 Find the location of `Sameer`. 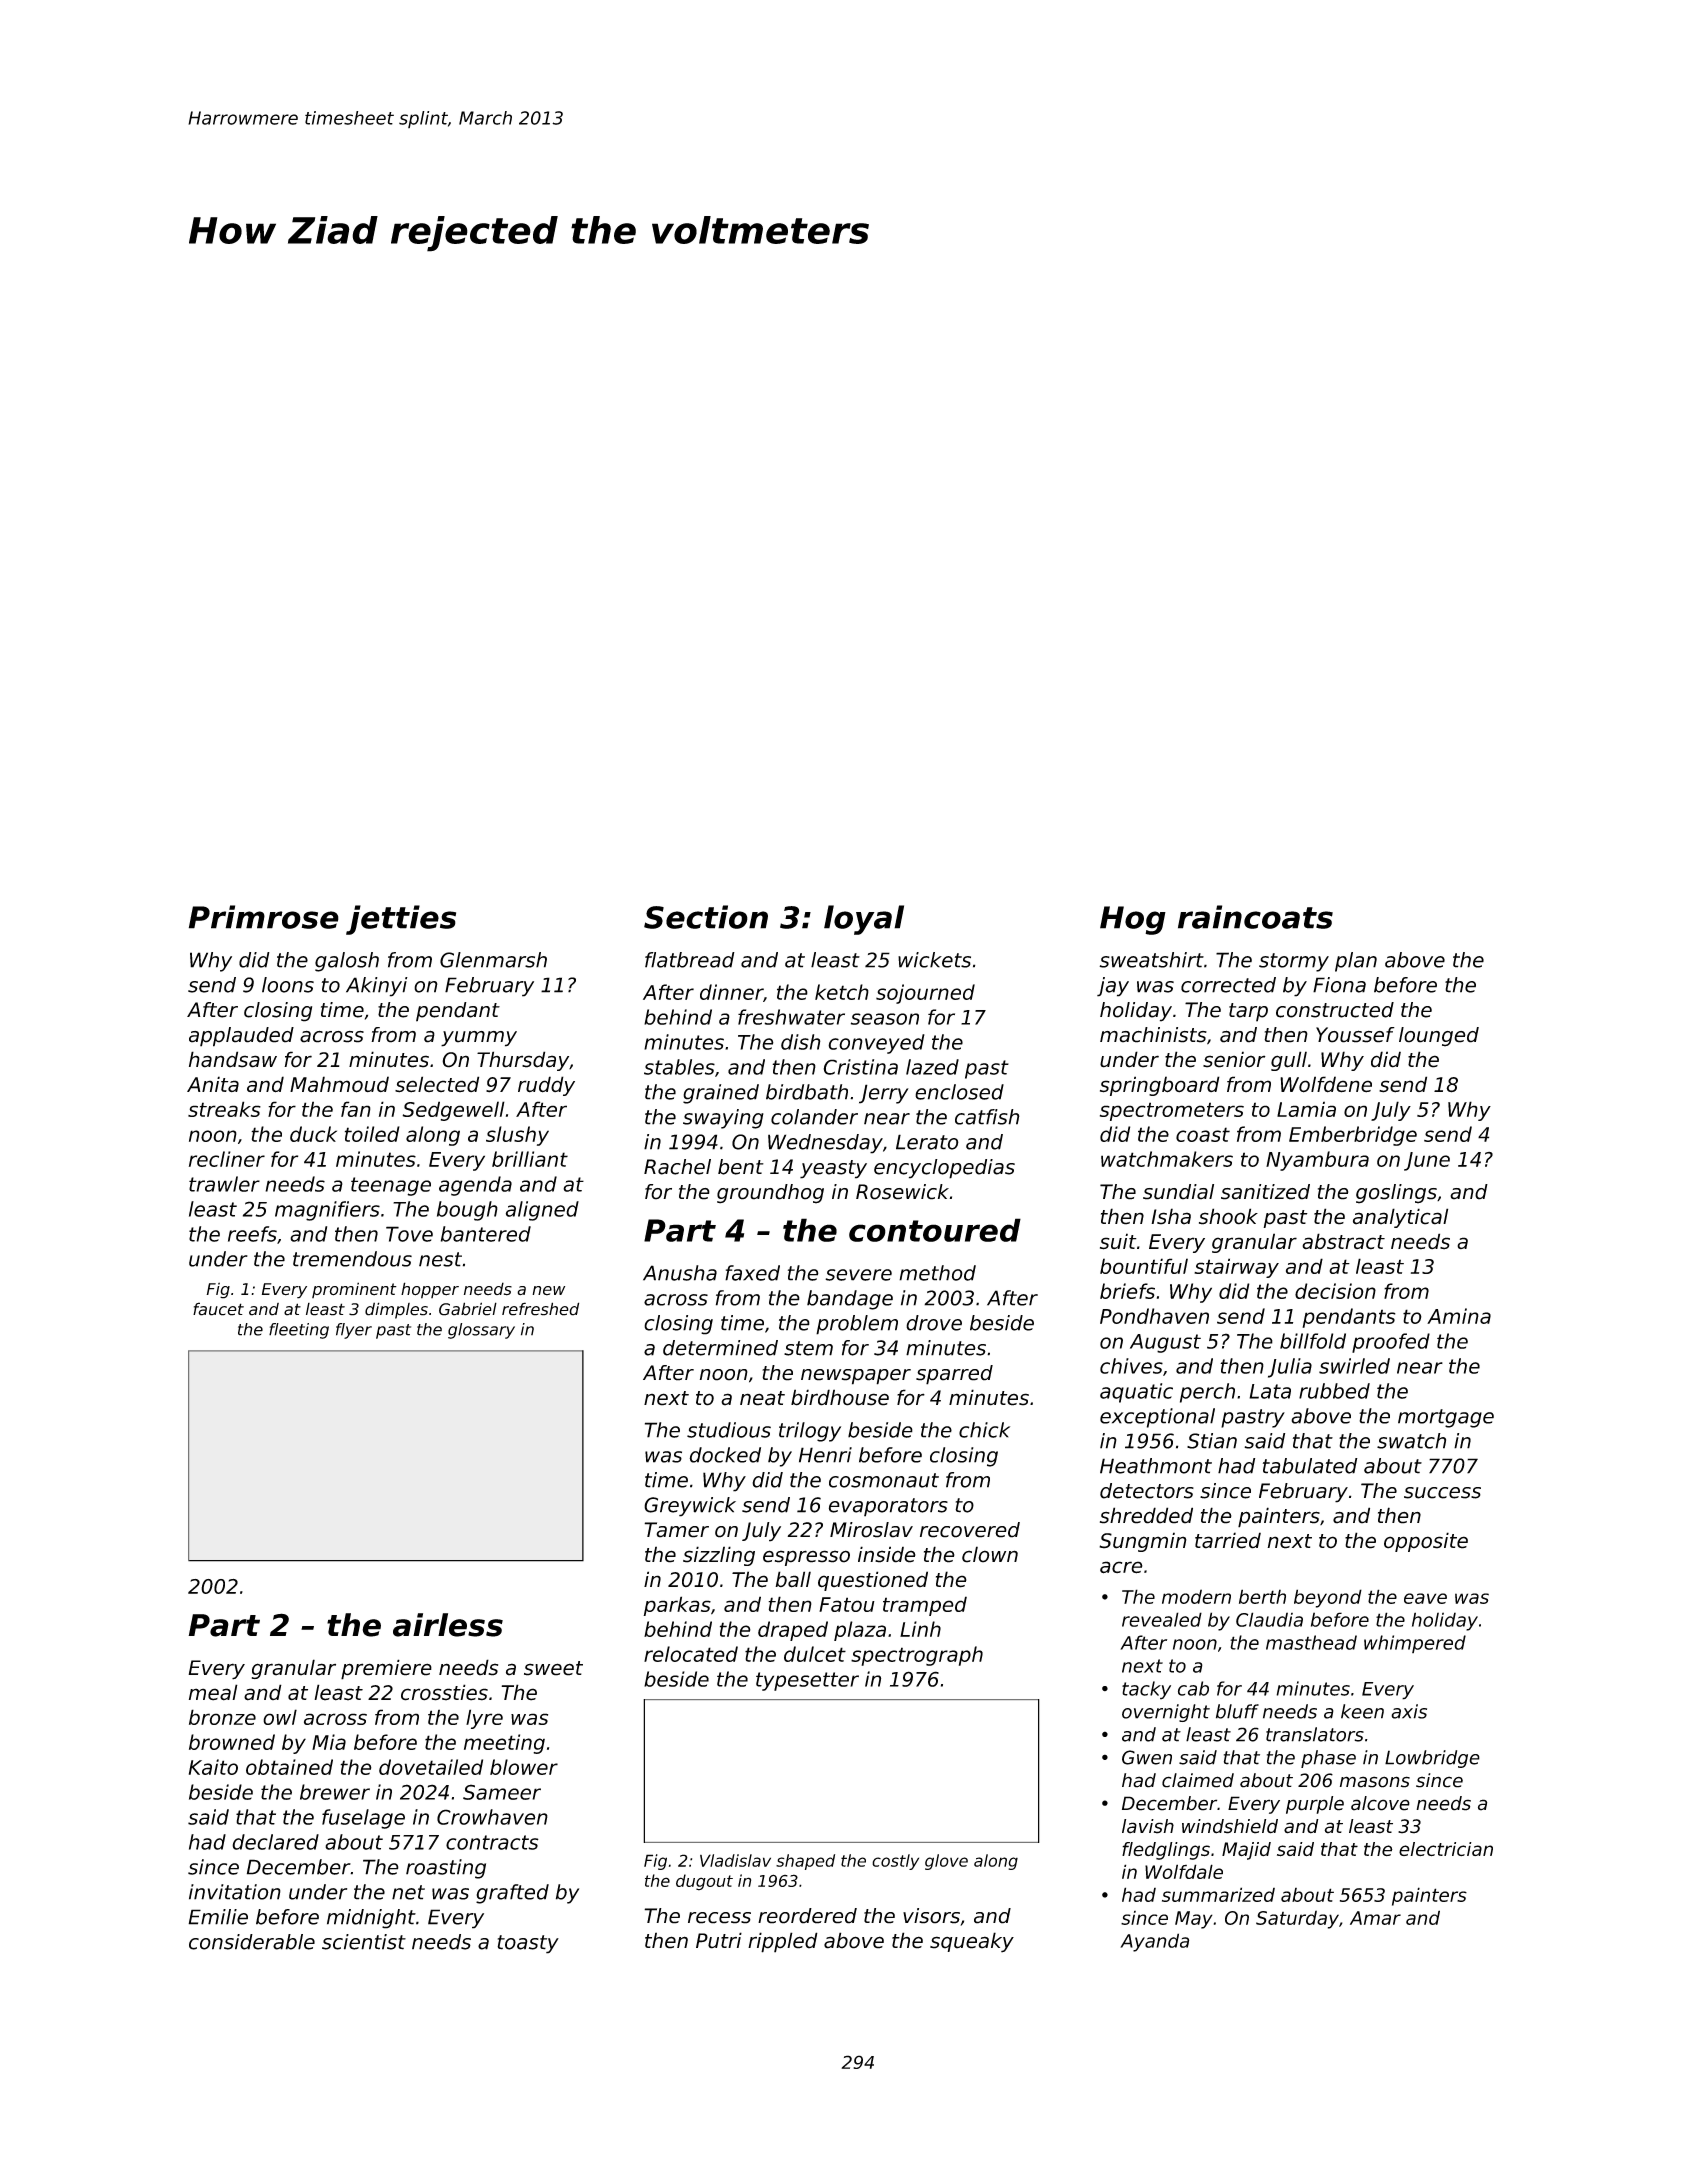

Sameer is located at coordinates (502, 1792).
